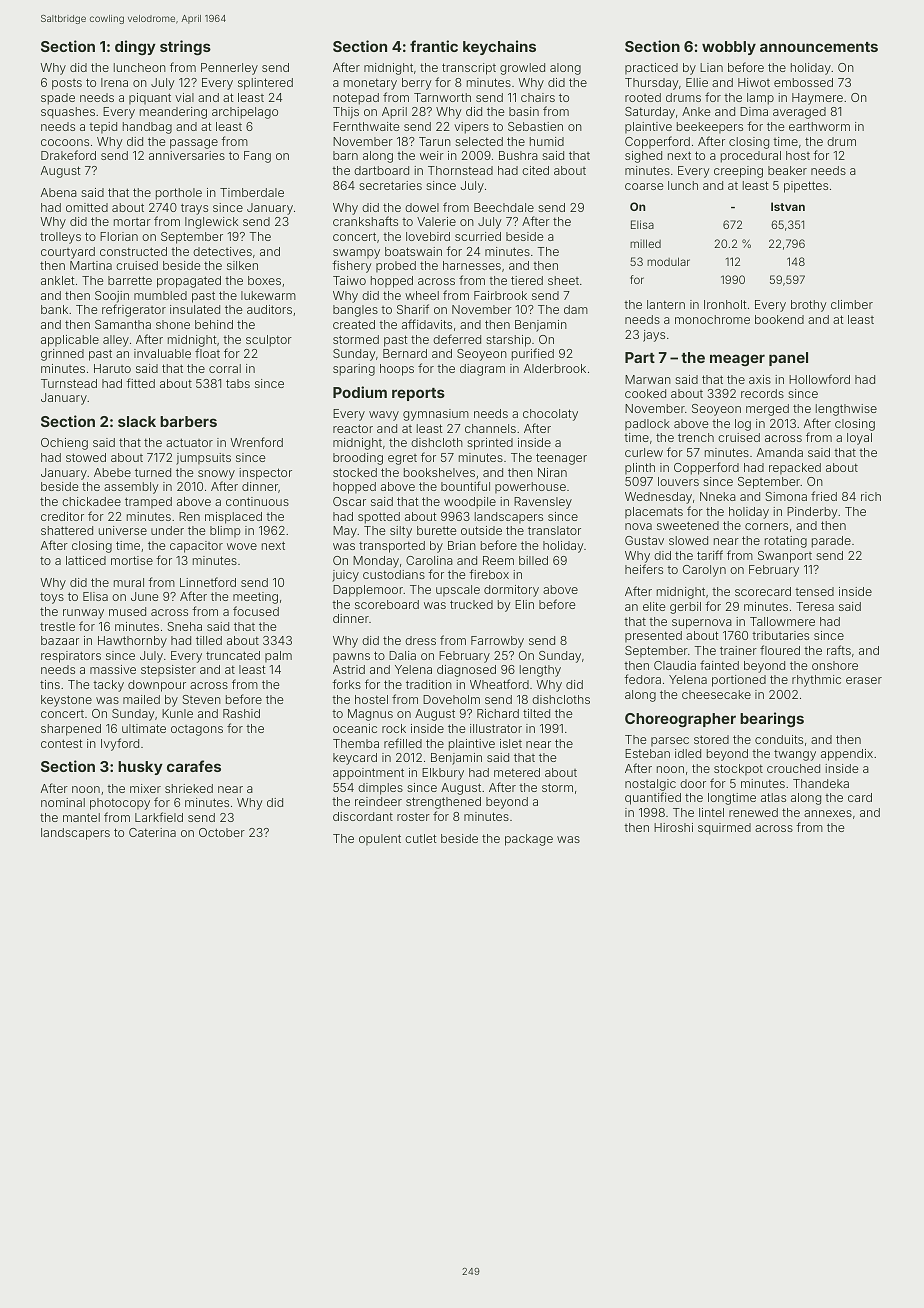 This screenshot has height=1308, width=924. I want to click on bazaar, so click(60, 640).
